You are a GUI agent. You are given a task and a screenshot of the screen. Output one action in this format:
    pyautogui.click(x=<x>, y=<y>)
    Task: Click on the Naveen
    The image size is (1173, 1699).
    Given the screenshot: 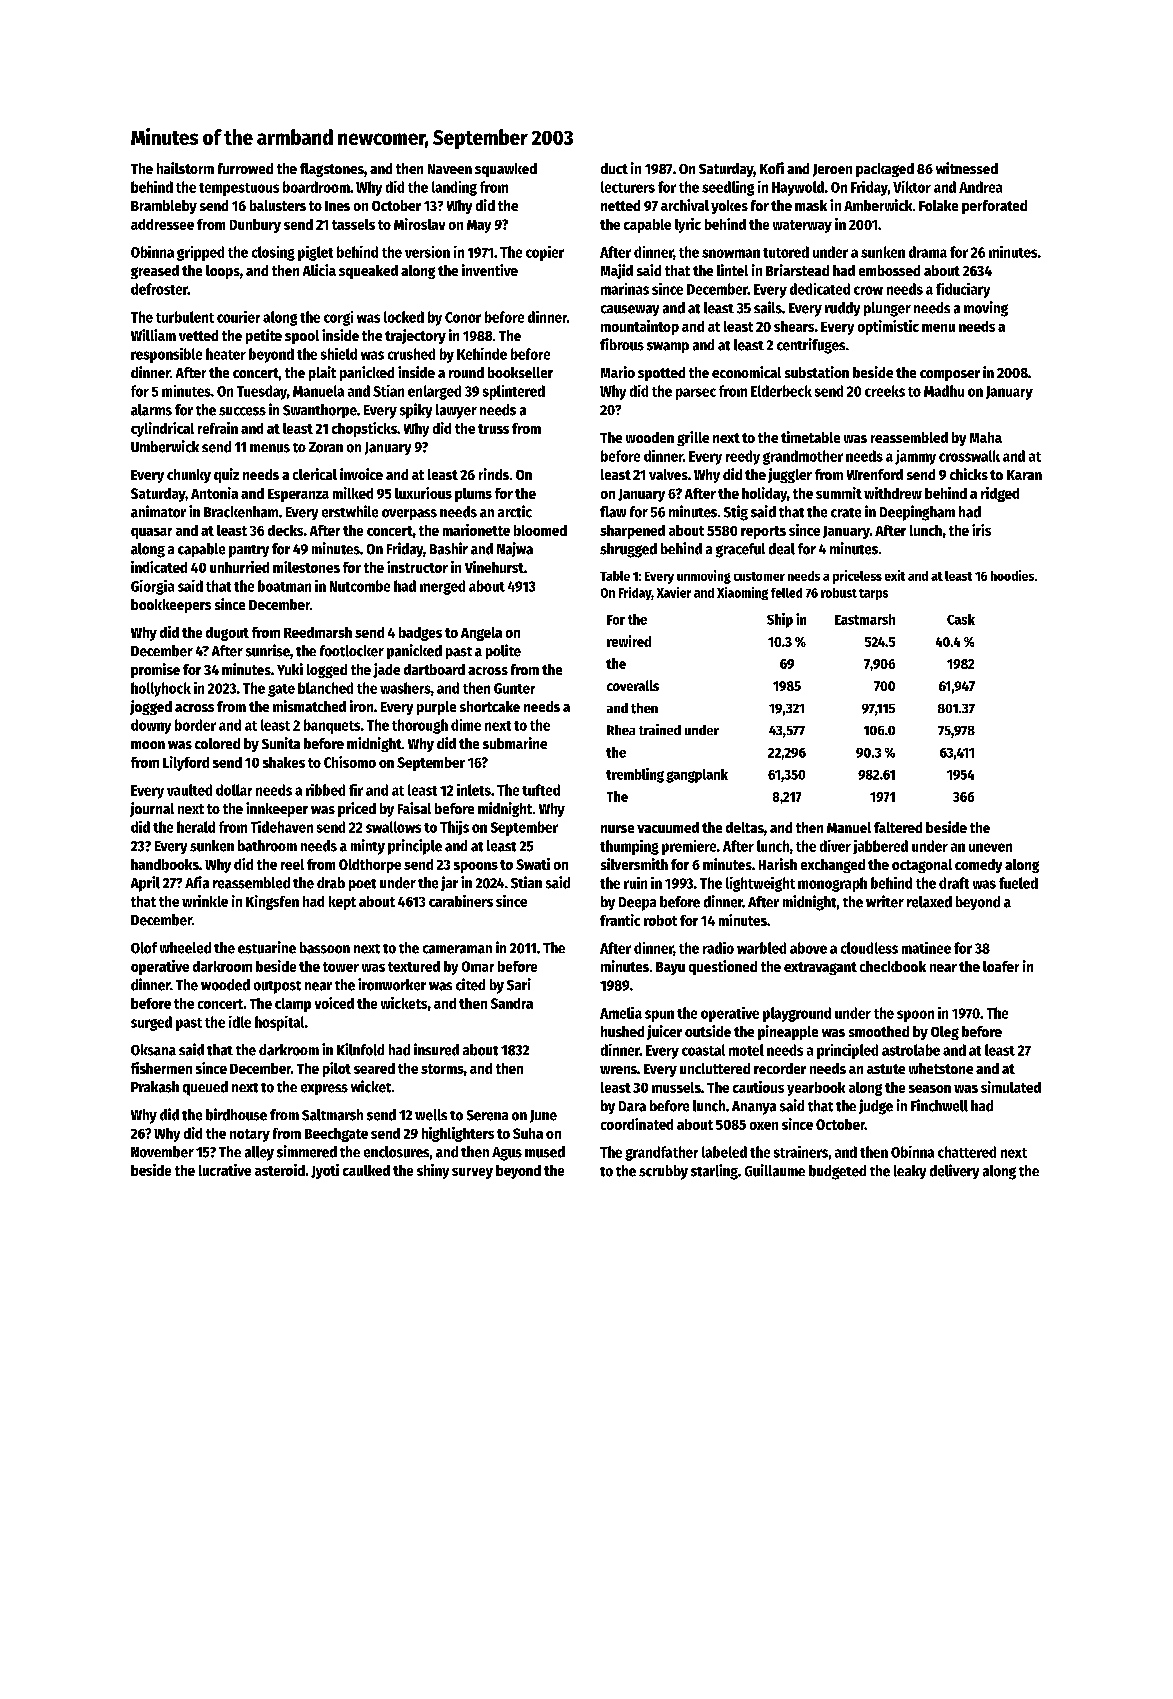 What is the action you would take?
    pyautogui.click(x=450, y=169)
